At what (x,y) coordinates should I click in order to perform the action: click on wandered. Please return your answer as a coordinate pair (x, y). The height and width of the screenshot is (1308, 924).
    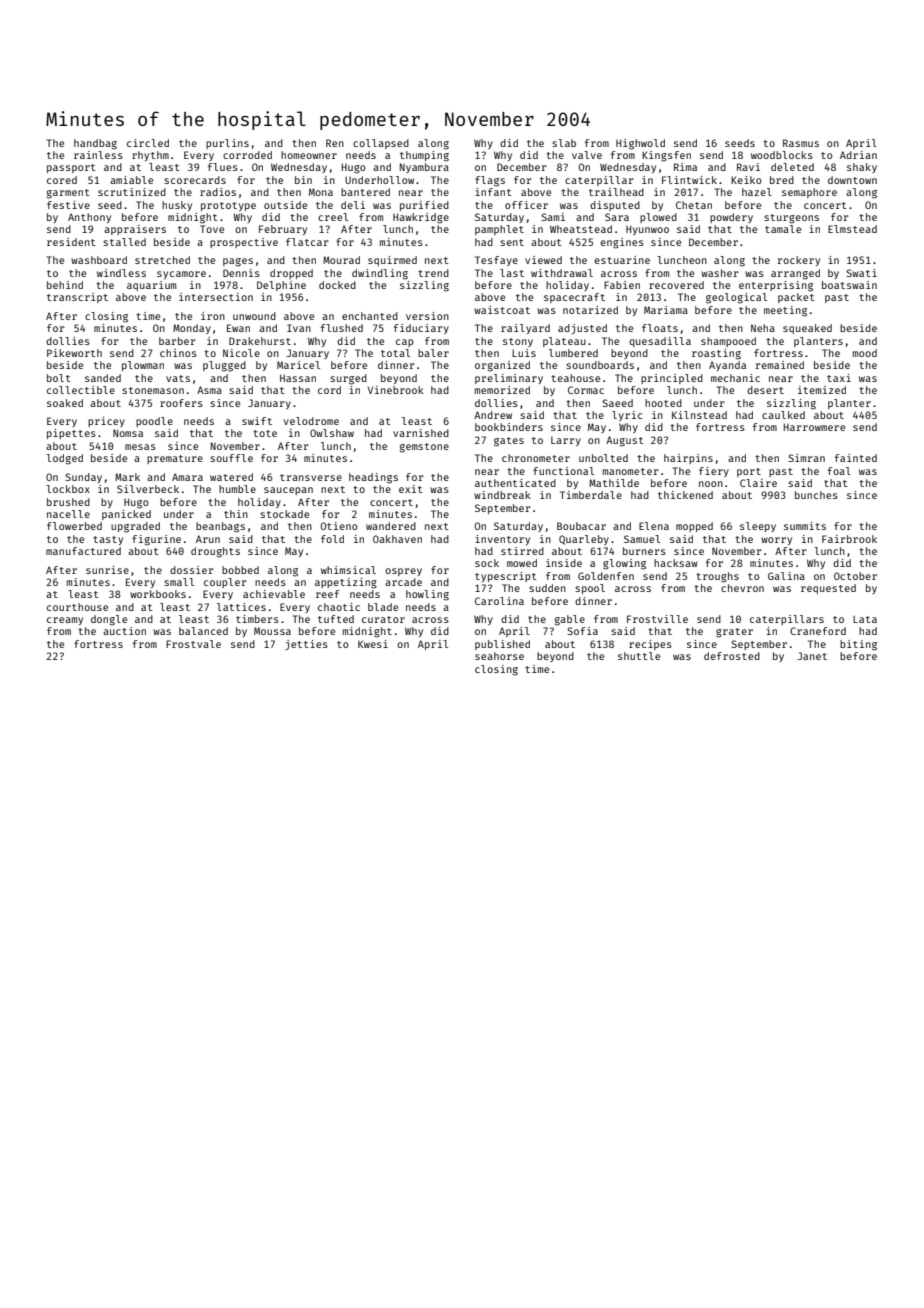
    Looking at the image, I should click on (391, 526).
